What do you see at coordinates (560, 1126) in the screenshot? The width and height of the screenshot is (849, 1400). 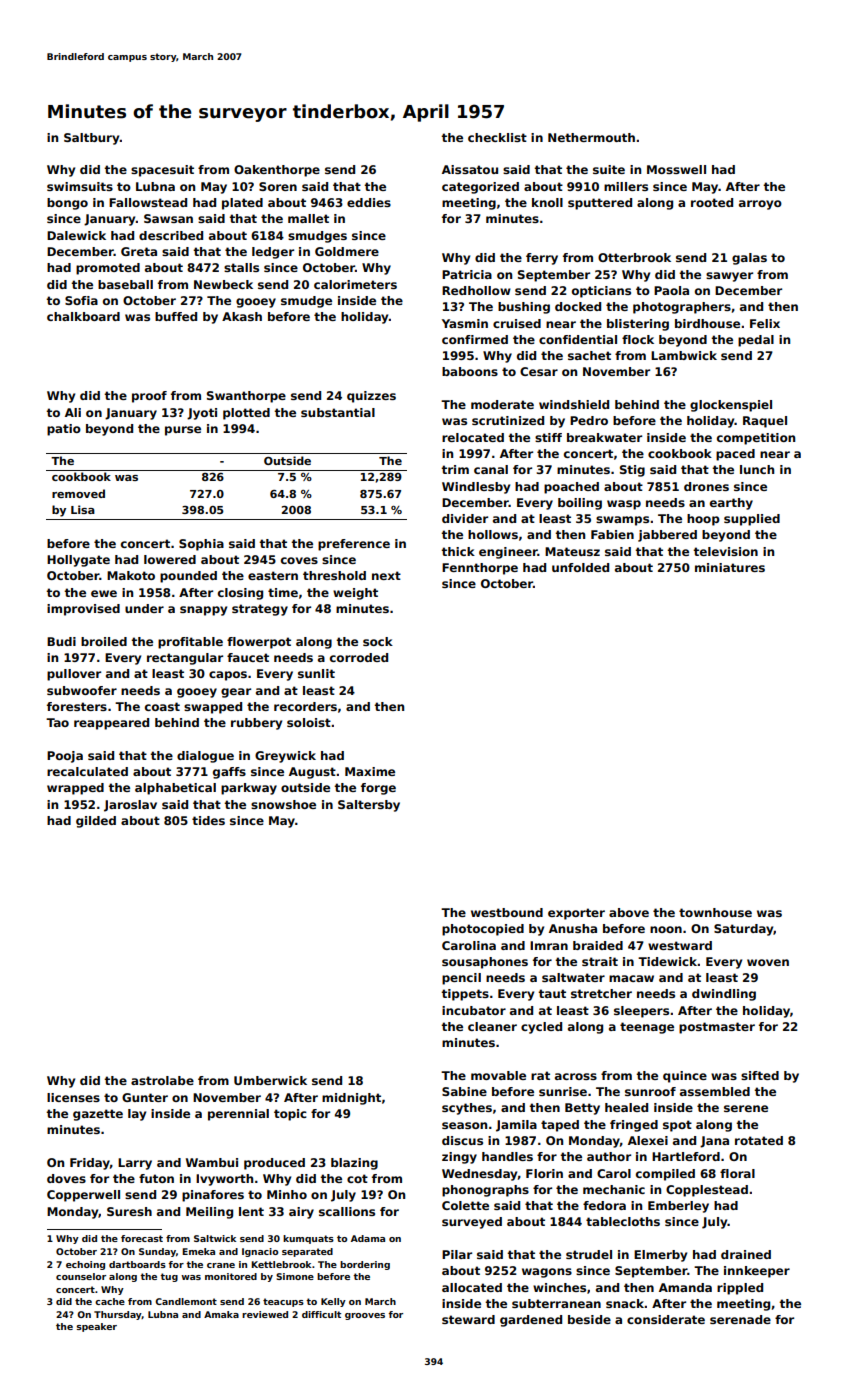 I see `taped` at bounding box center [560, 1126].
